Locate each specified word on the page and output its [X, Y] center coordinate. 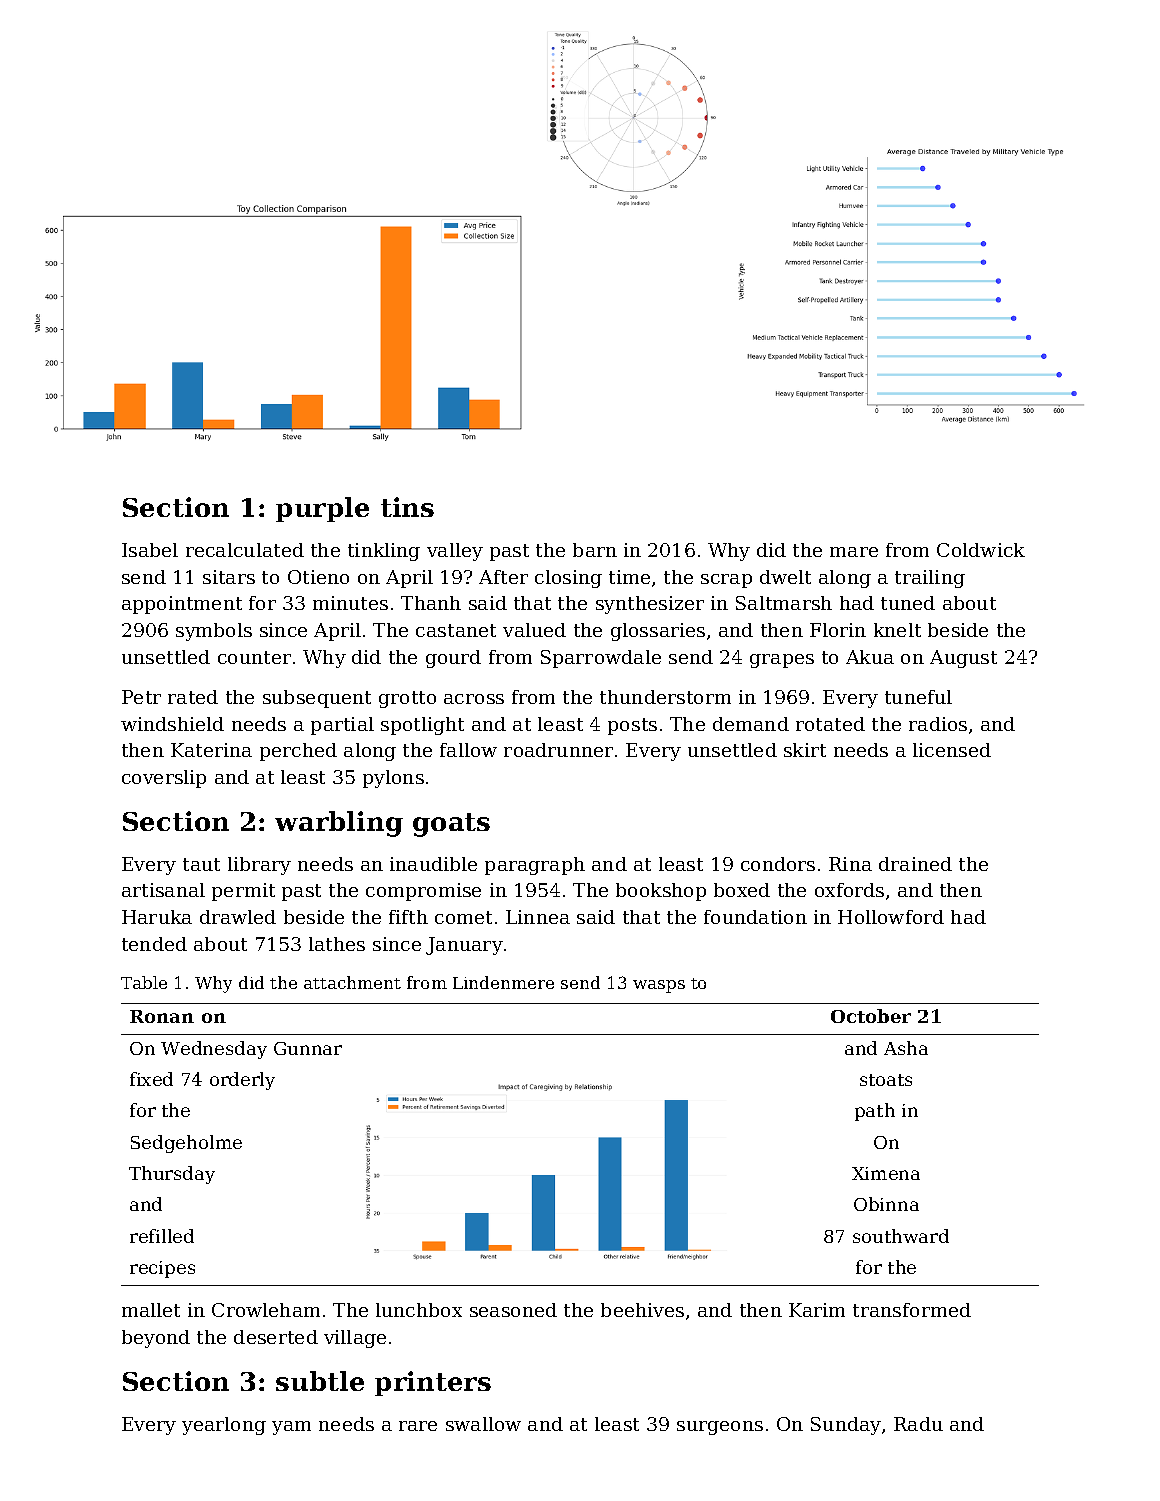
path [875, 1112]
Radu [918, 1424]
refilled [162, 1236]
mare [854, 552]
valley [455, 552]
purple [322, 509]
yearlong [224, 1426]
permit [243, 892]
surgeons [720, 1428]
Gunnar [308, 1048]
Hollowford [891, 917]
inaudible [433, 864]
